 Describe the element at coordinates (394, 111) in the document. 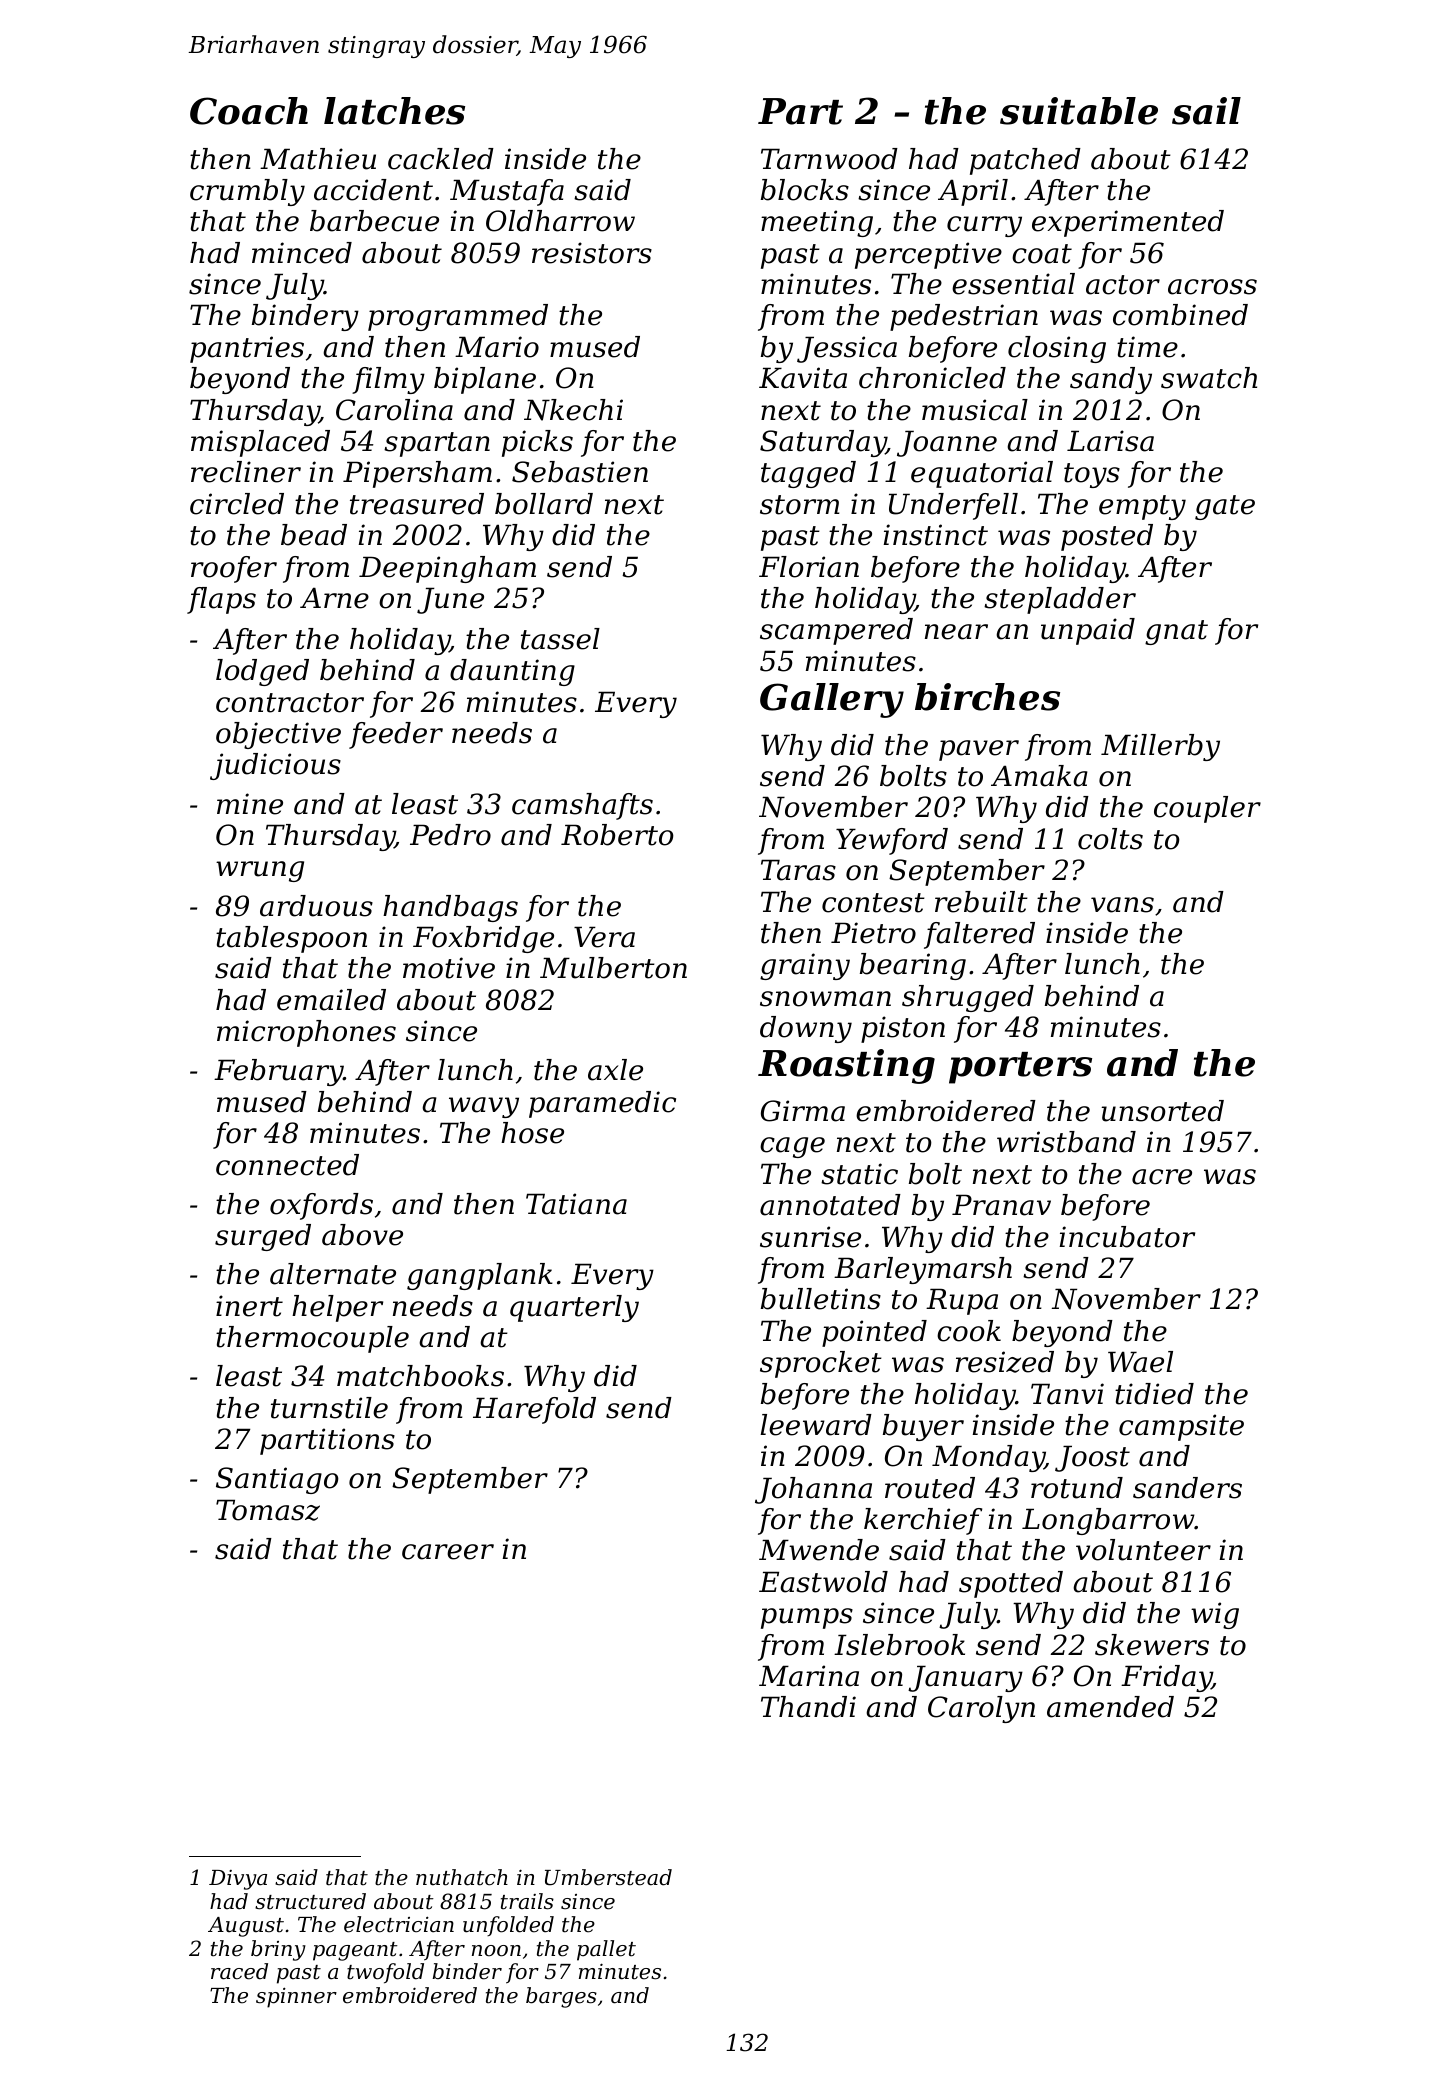

I see `latches` at that location.
